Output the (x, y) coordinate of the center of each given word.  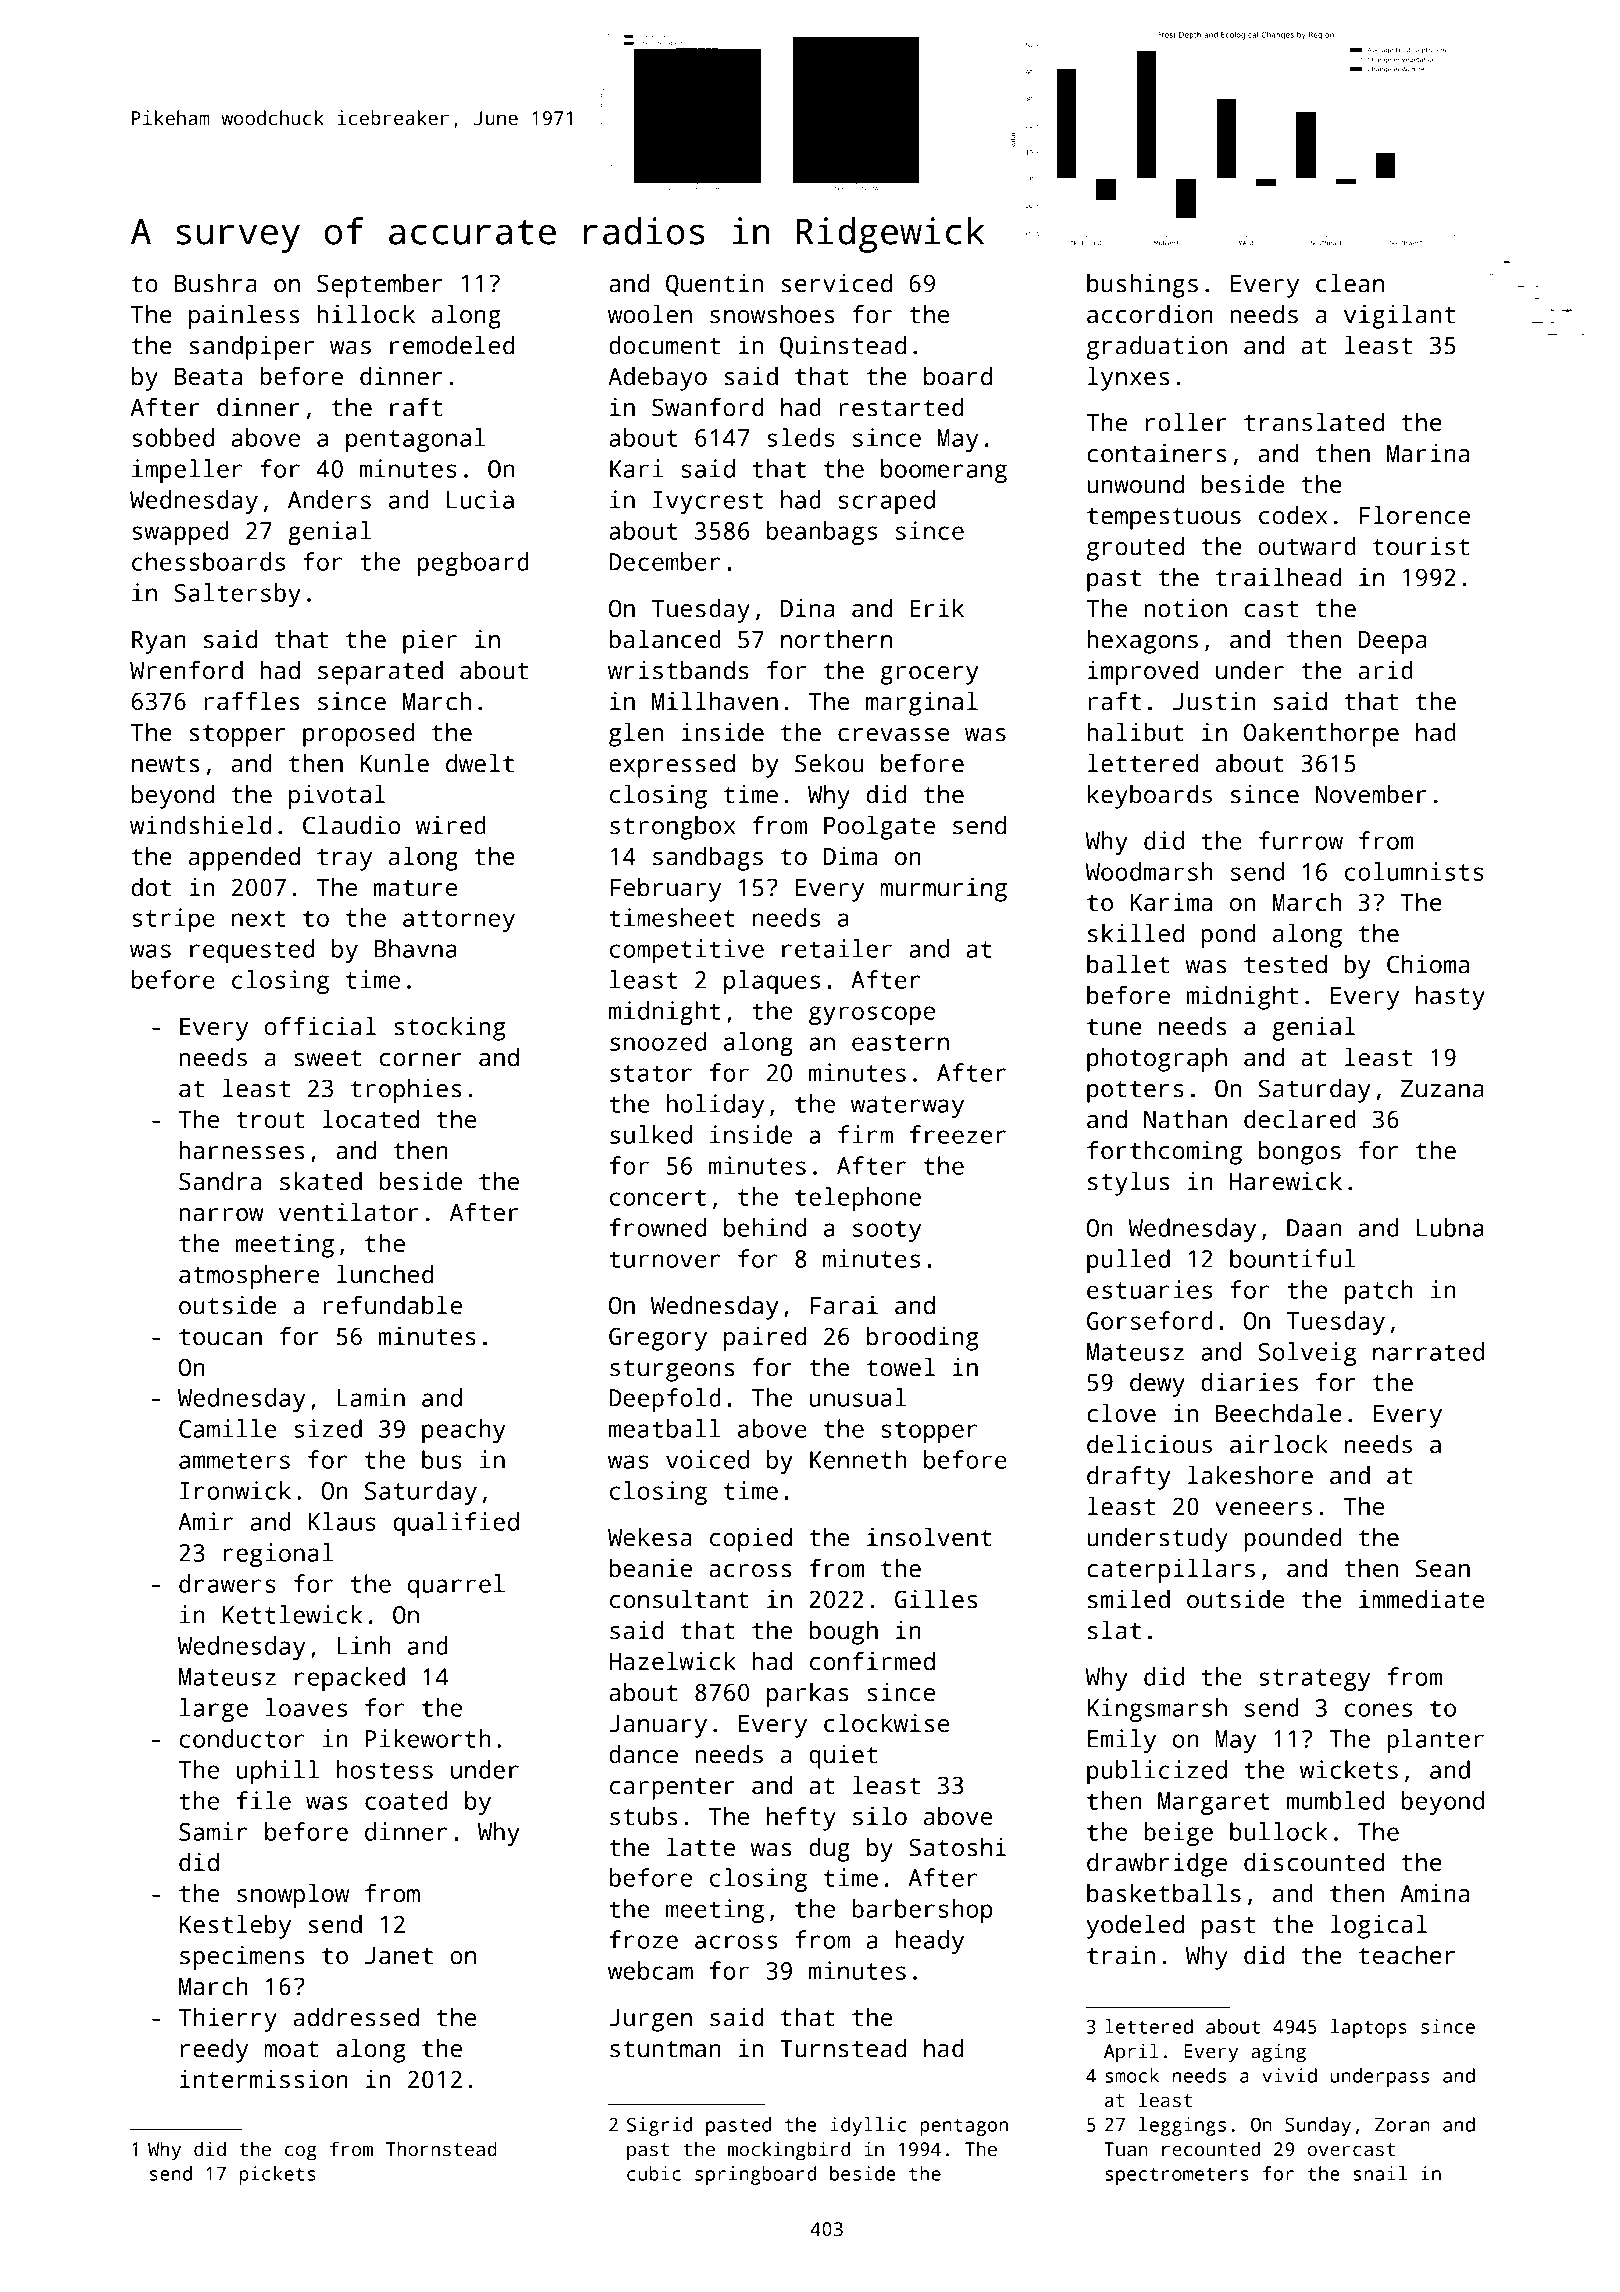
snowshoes (772, 314)
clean (1350, 283)
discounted (1314, 1862)
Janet (399, 1956)
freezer (958, 1134)
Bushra (215, 283)
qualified (456, 1524)
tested (1285, 964)
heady (929, 1942)
